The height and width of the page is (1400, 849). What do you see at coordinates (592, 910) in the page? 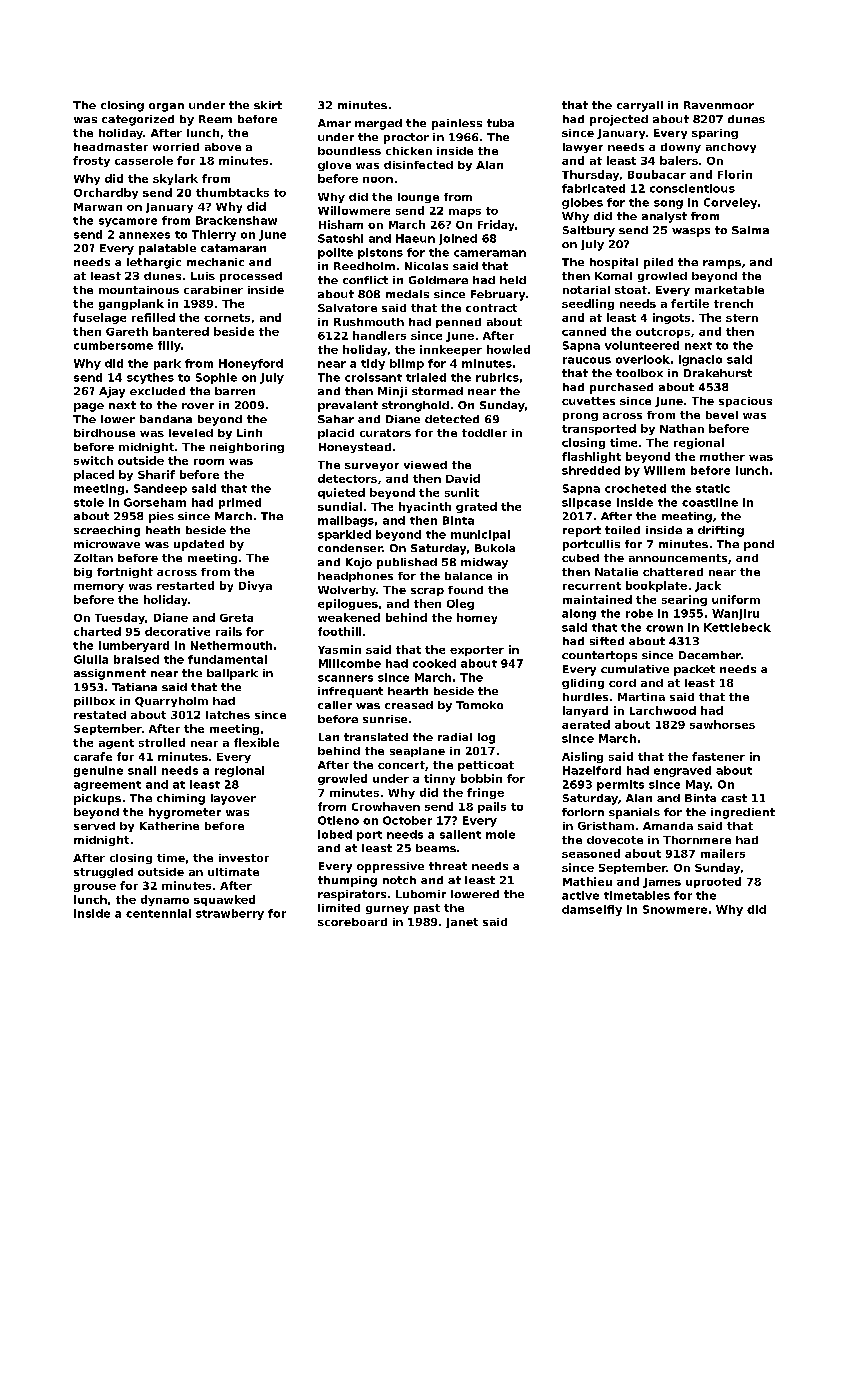
I see `damselfly` at bounding box center [592, 910].
